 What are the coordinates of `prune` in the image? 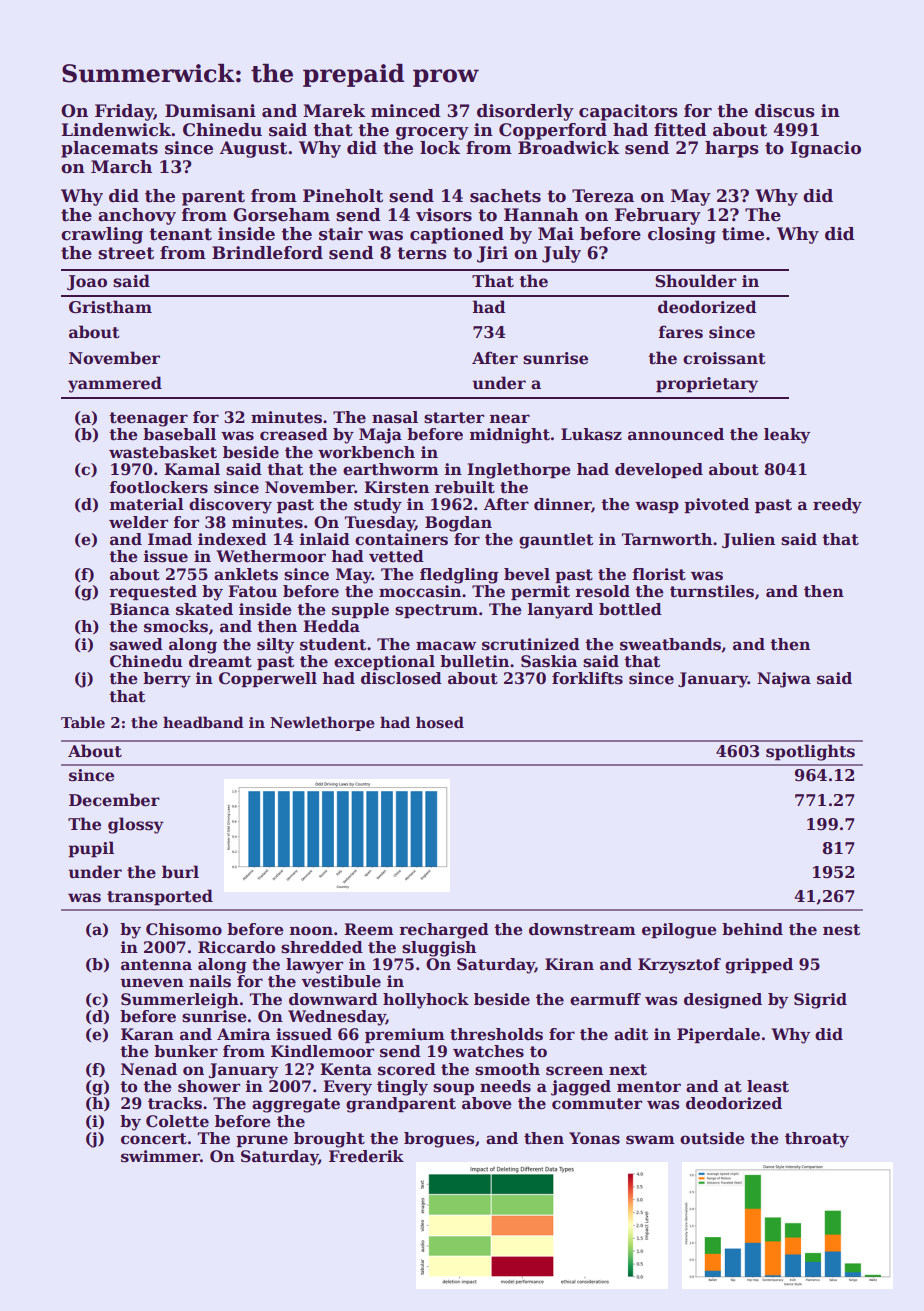 It's located at (262, 1141).
